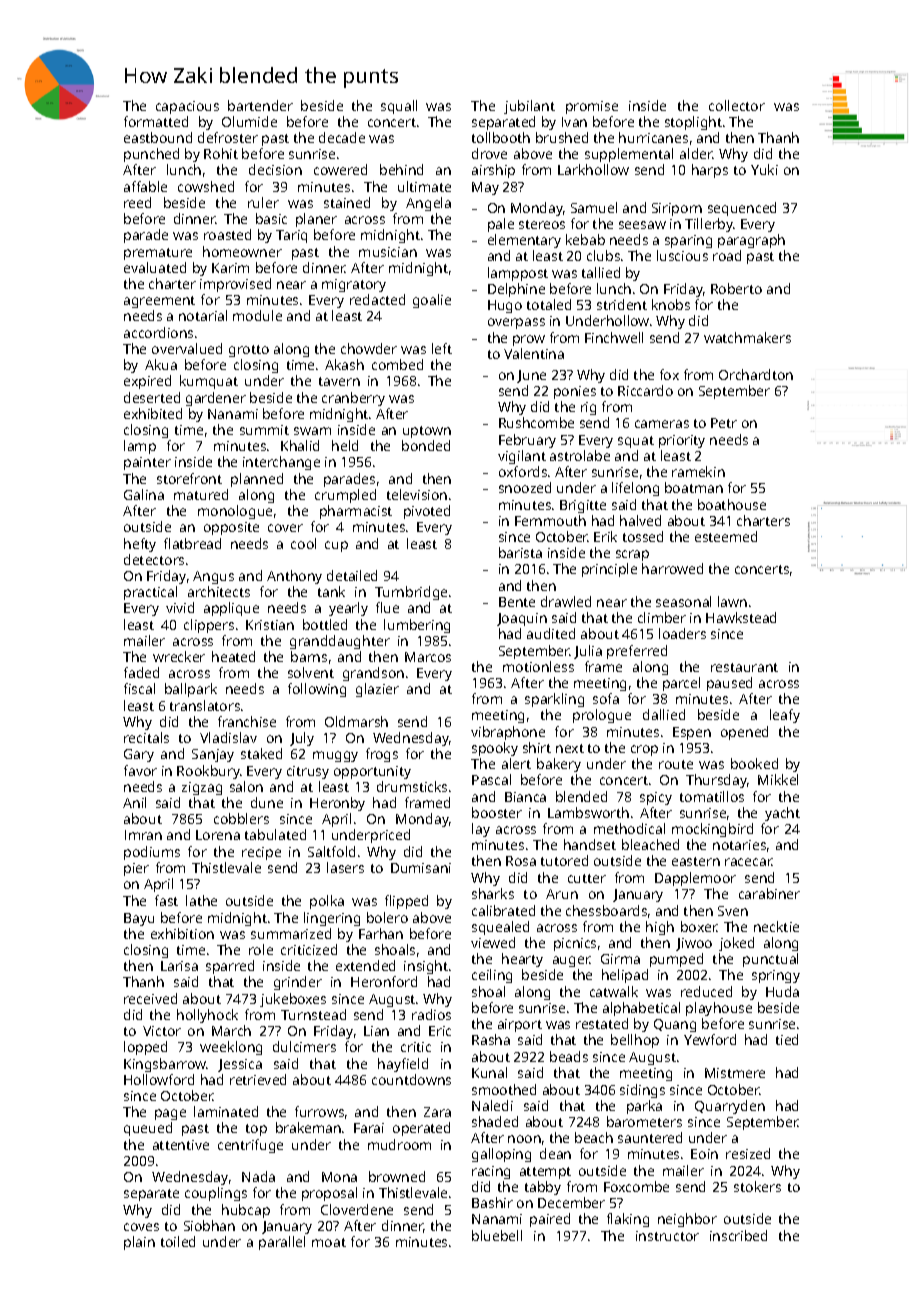 This image has width=924, height=1308. Describe the element at coordinates (421, 868) in the image. I see `Dumisani` at that location.
